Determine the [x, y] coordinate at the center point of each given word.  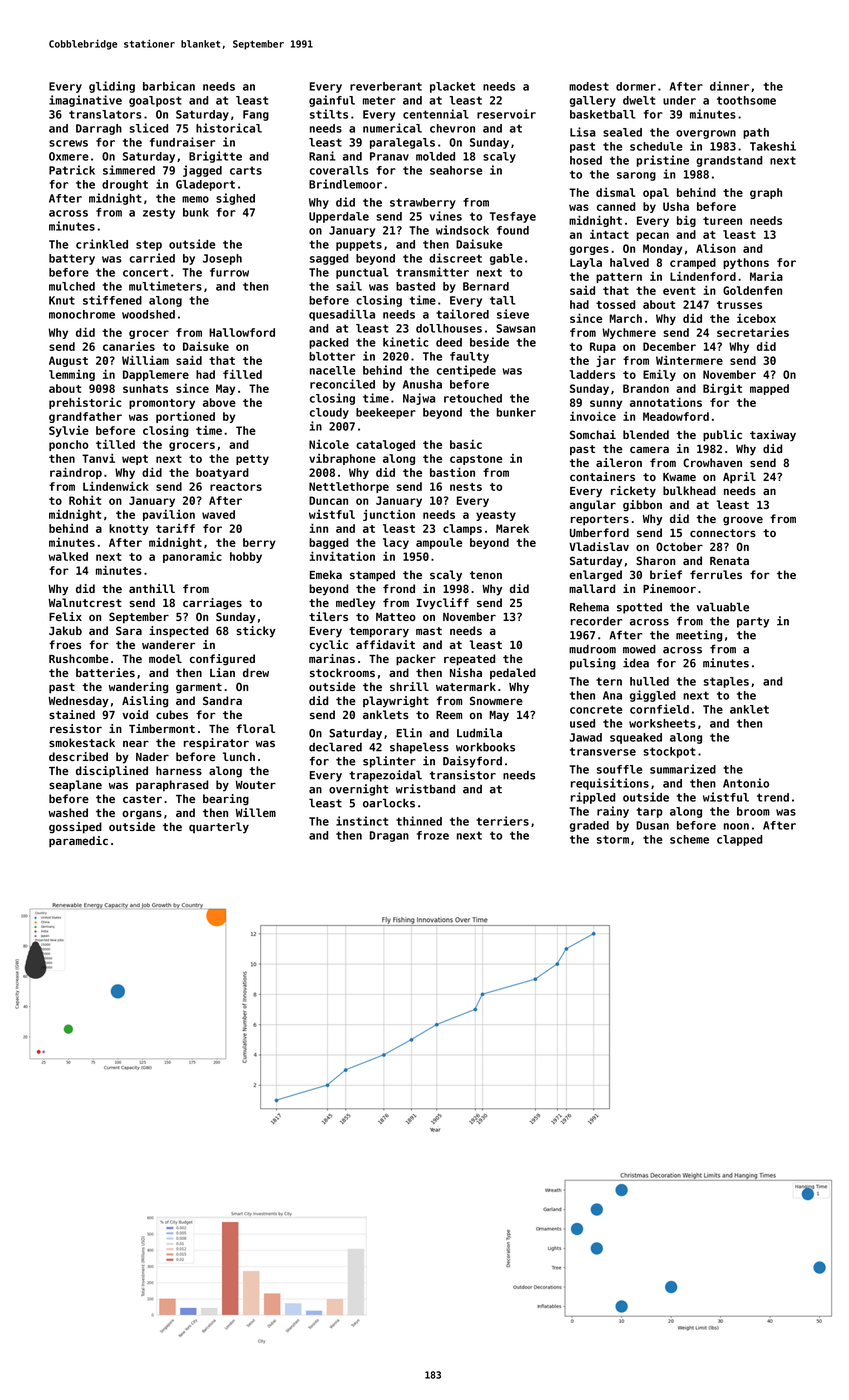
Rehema [589, 607]
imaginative [85, 101]
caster [142, 799]
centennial [436, 114]
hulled [649, 681]
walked [68, 556]
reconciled [342, 384]
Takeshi [773, 146]
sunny [606, 404]
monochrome [82, 314]
